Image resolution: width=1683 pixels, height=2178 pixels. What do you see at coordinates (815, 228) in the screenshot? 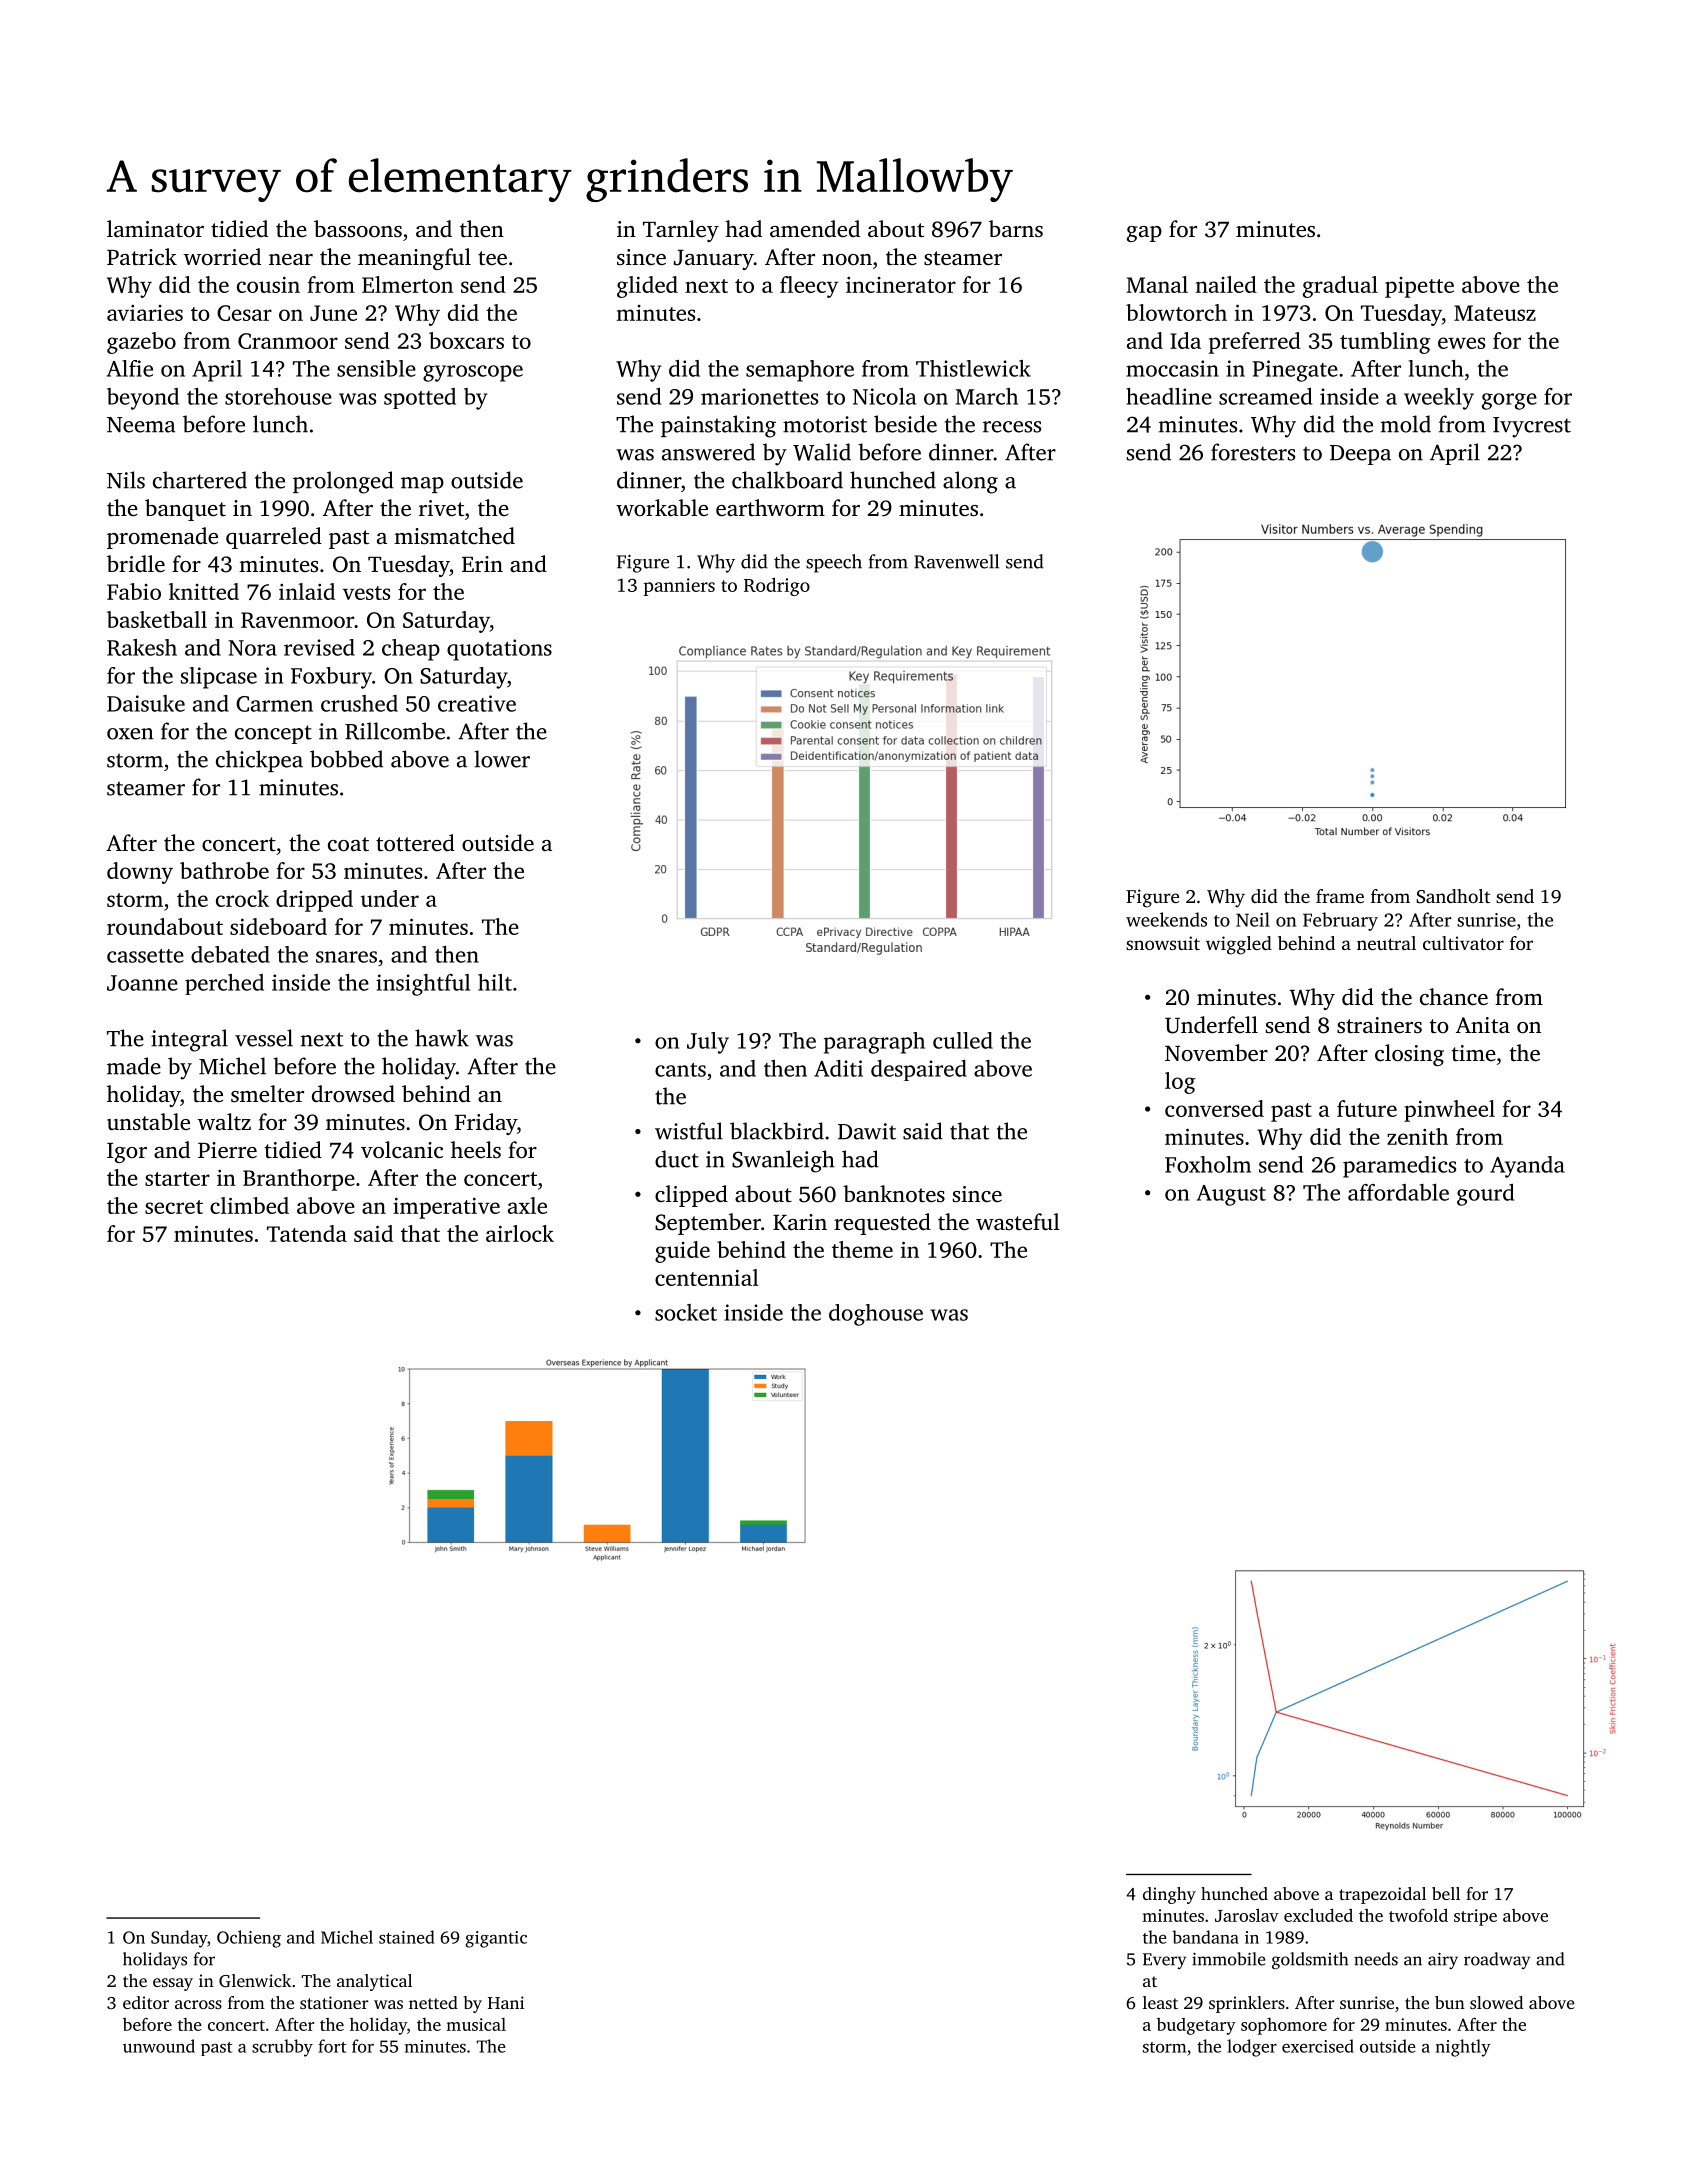
I see `amended` at bounding box center [815, 228].
